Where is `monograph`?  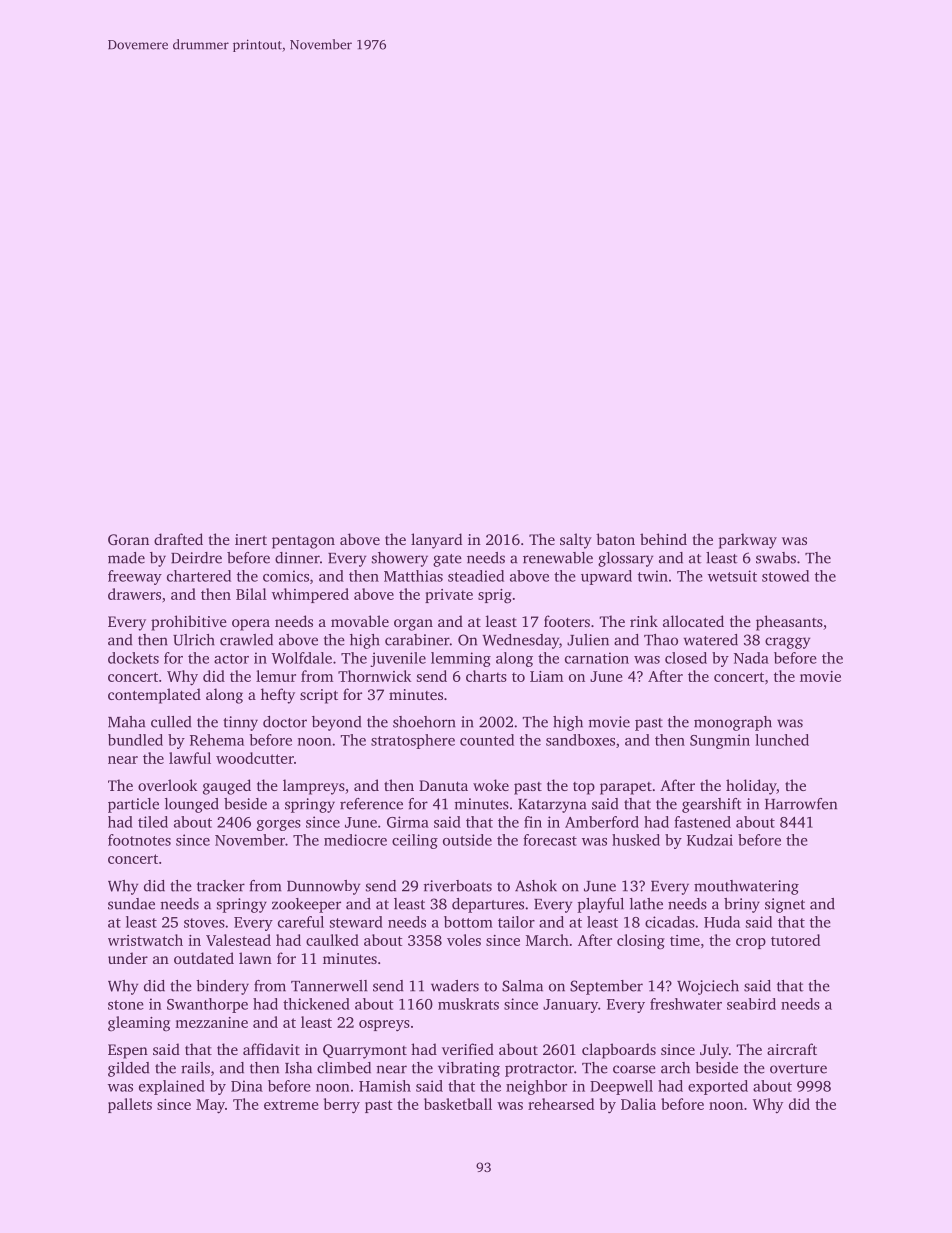
monograph is located at coordinates (733, 723).
